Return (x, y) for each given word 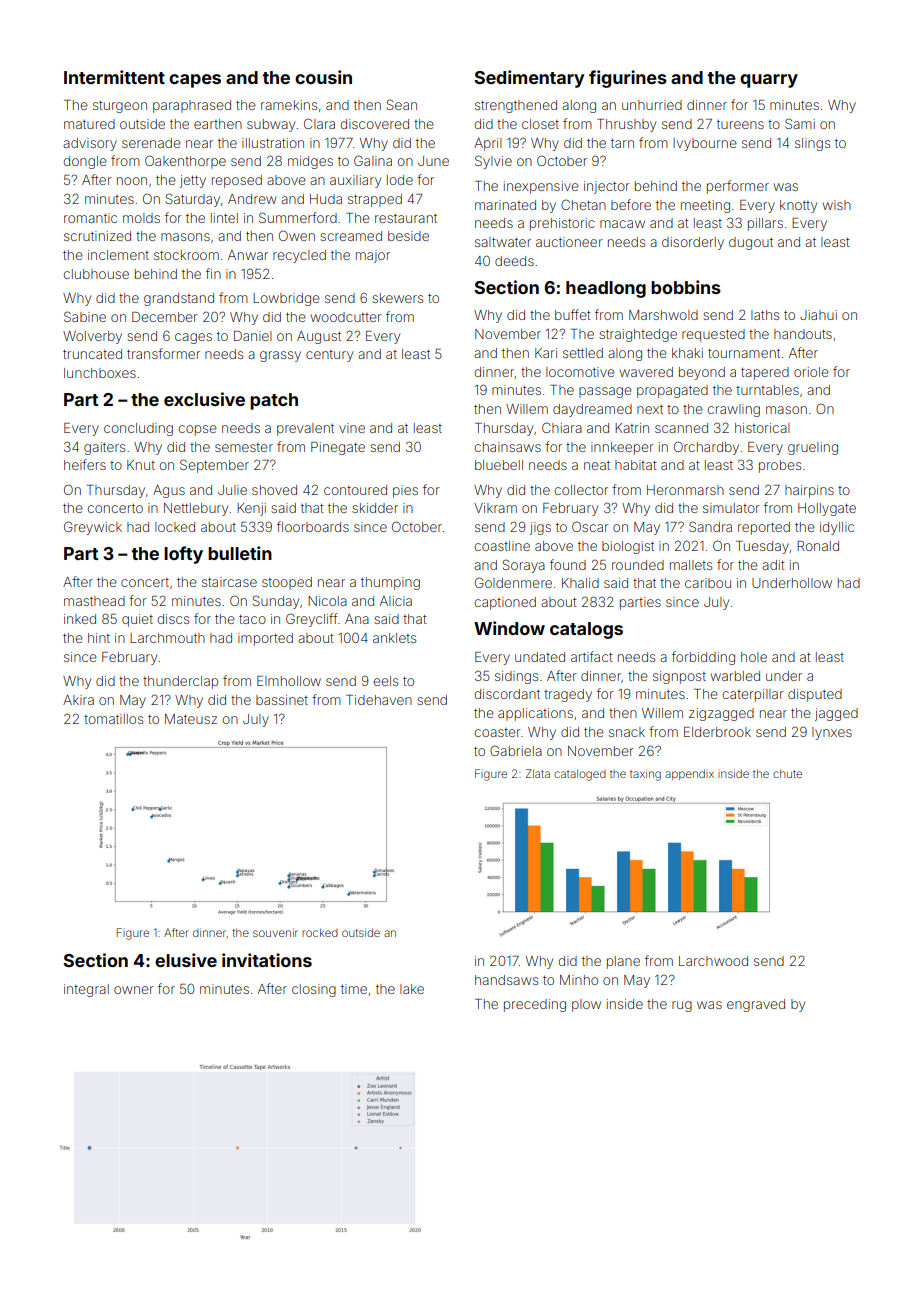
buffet (573, 314)
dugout (751, 243)
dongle (85, 162)
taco (252, 619)
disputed (815, 695)
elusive (186, 960)
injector (607, 187)
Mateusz (191, 719)
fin (213, 273)
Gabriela (516, 750)
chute (787, 773)
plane (623, 962)
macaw (622, 224)
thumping (390, 583)
